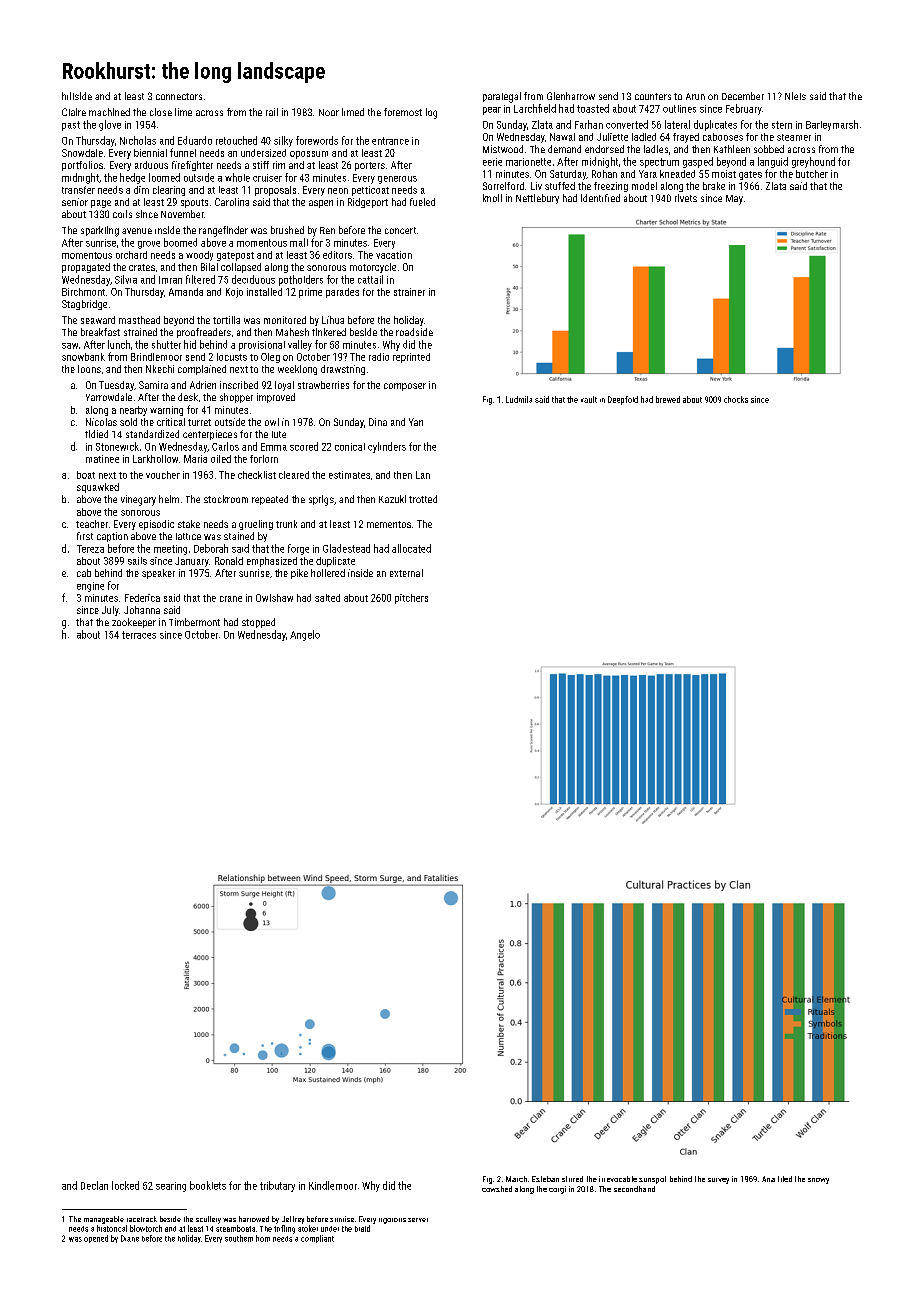 The height and width of the image is (1308, 924). Describe the element at coordinates (270, 358) in the image. I see `Oleg` at that location.
